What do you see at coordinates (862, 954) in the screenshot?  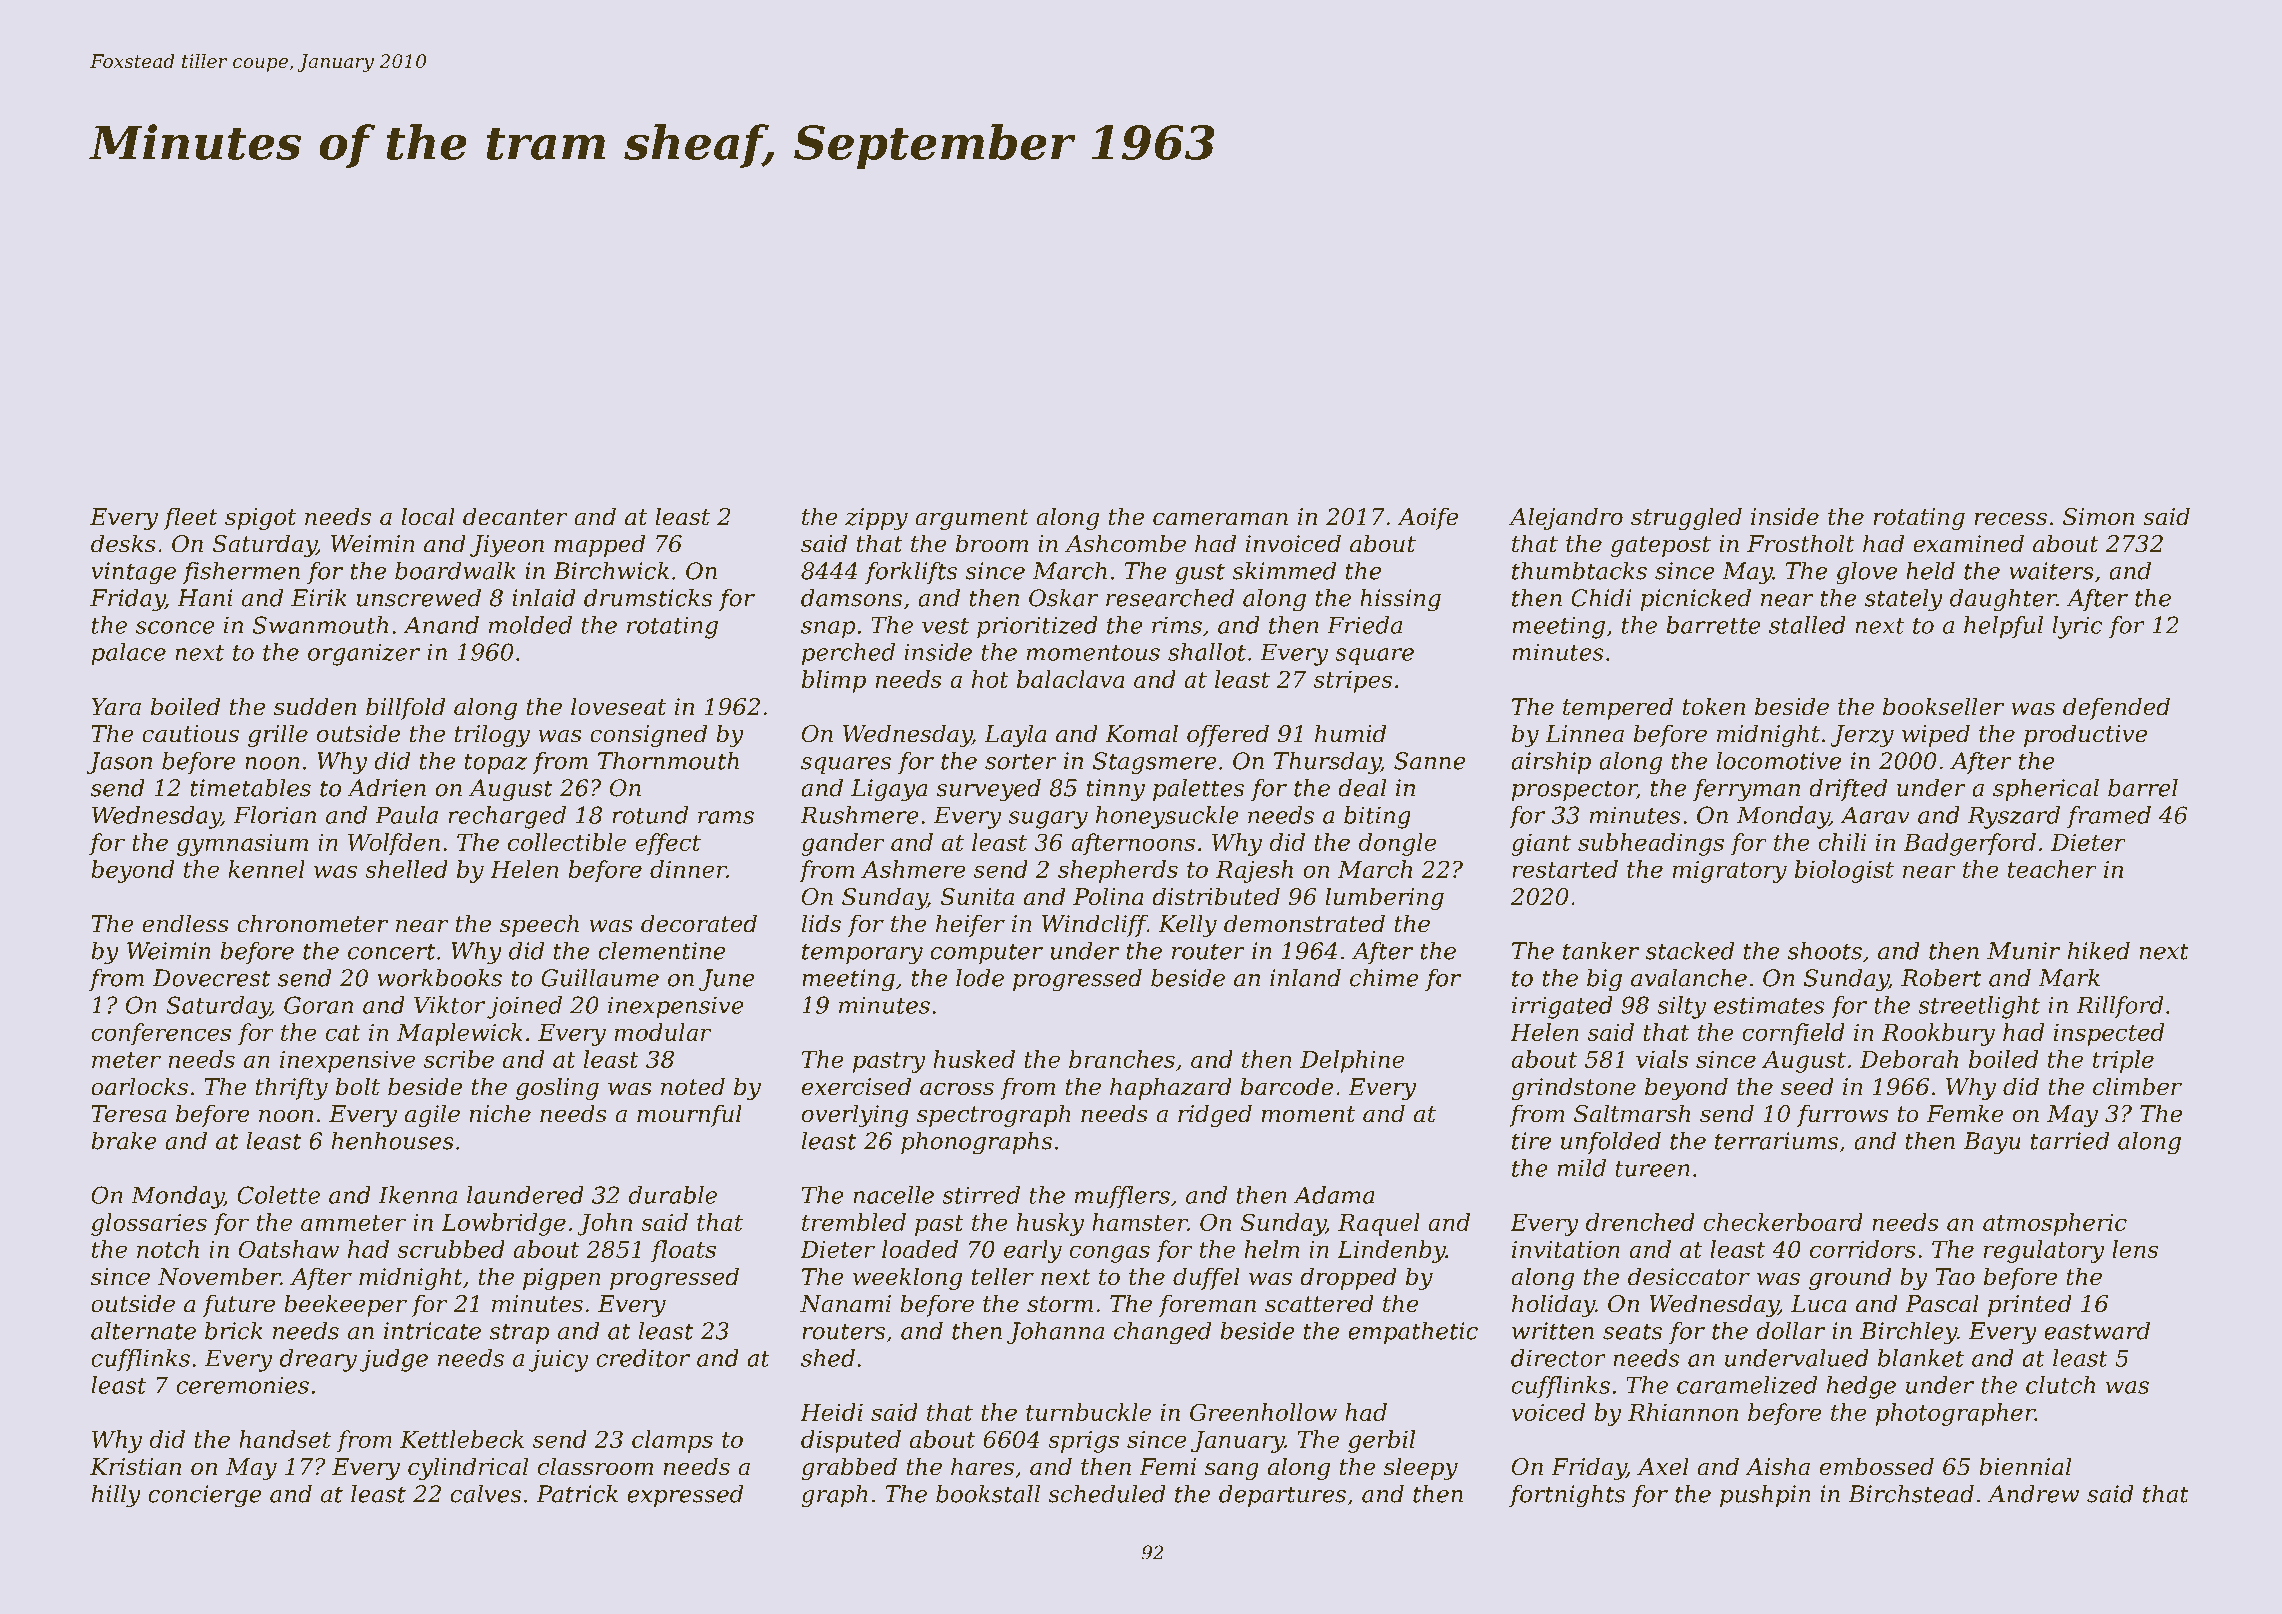 I see `temporary` at bounding box center [862, 954].
